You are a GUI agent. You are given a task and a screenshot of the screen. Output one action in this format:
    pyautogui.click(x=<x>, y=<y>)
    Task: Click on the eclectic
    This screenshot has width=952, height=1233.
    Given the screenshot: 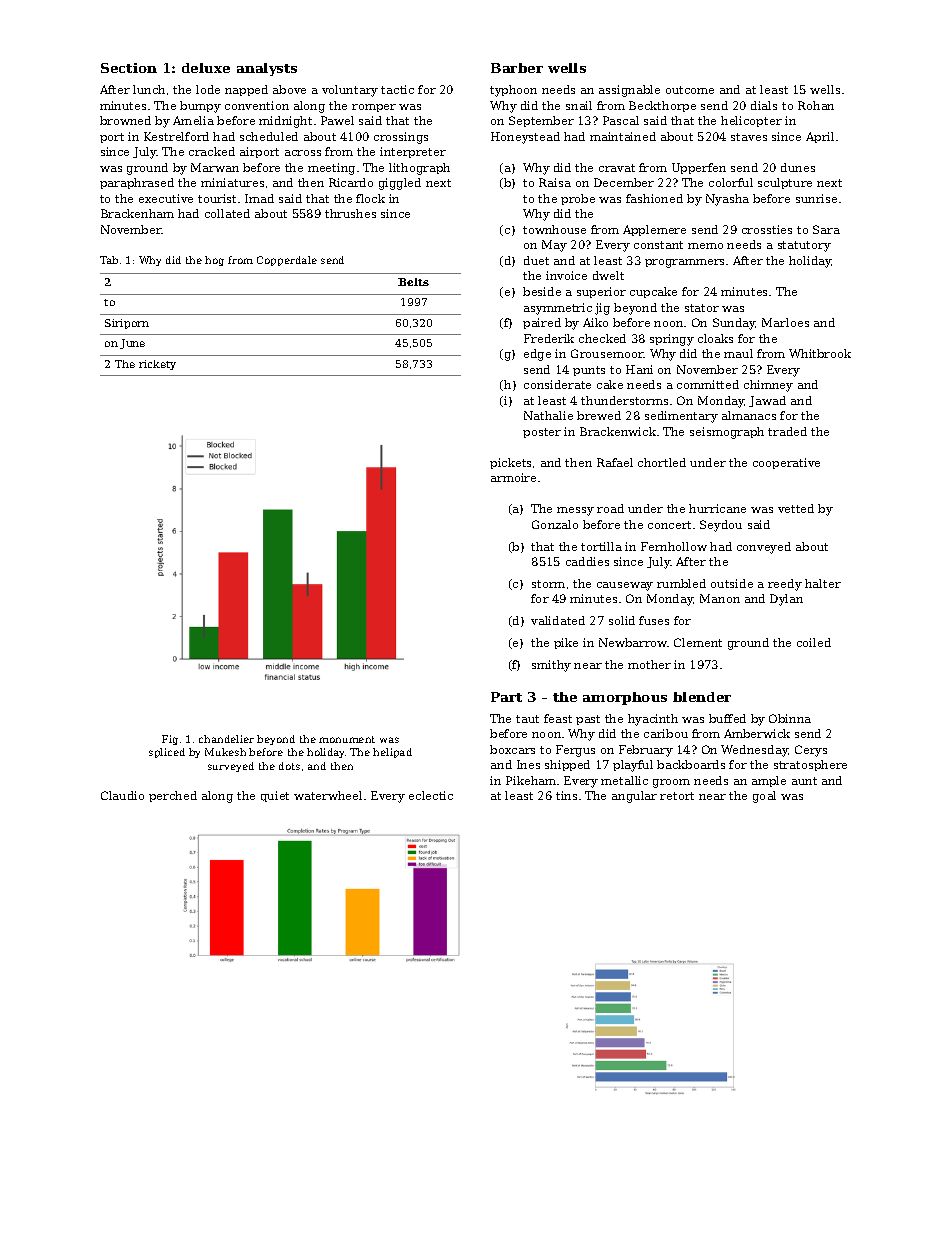 What is the action you would take?
    pyautogui.click(x=431, y=795)
